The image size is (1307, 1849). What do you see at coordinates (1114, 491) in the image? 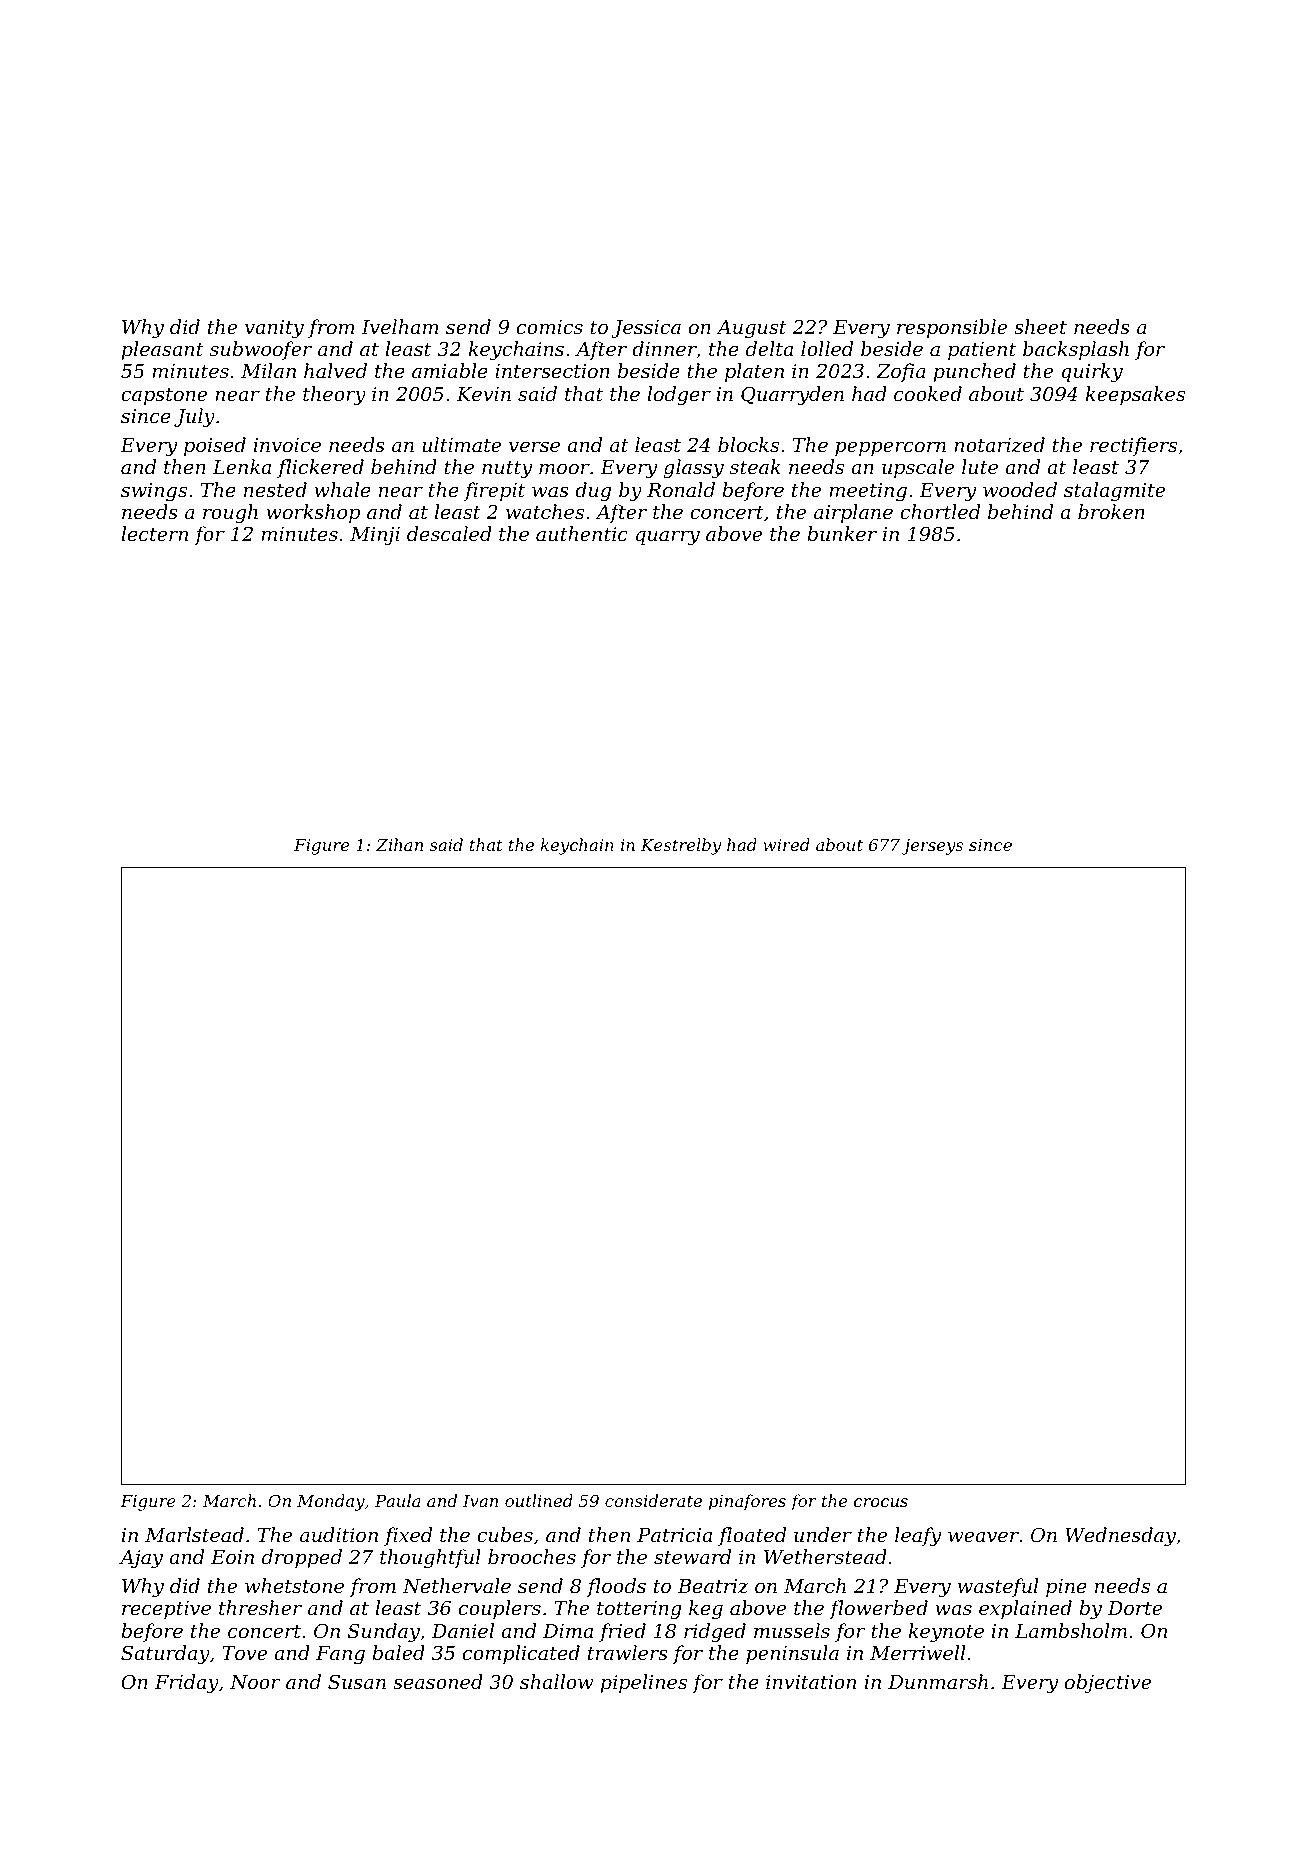
I see `stalagmite` at bounding box center [1114, 491].
